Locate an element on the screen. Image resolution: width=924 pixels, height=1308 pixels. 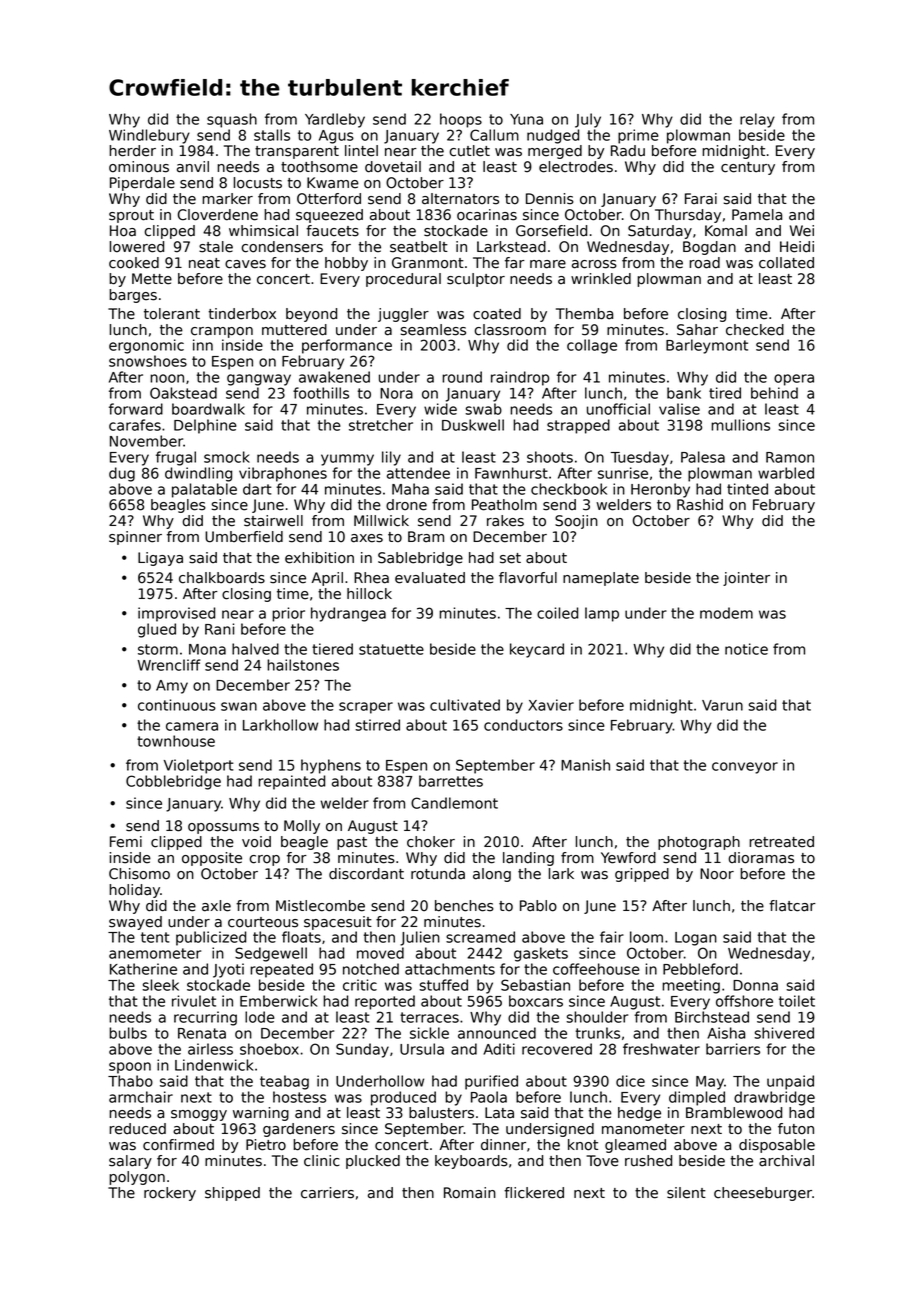
Windlebury is located at coordinates (149, 136).
